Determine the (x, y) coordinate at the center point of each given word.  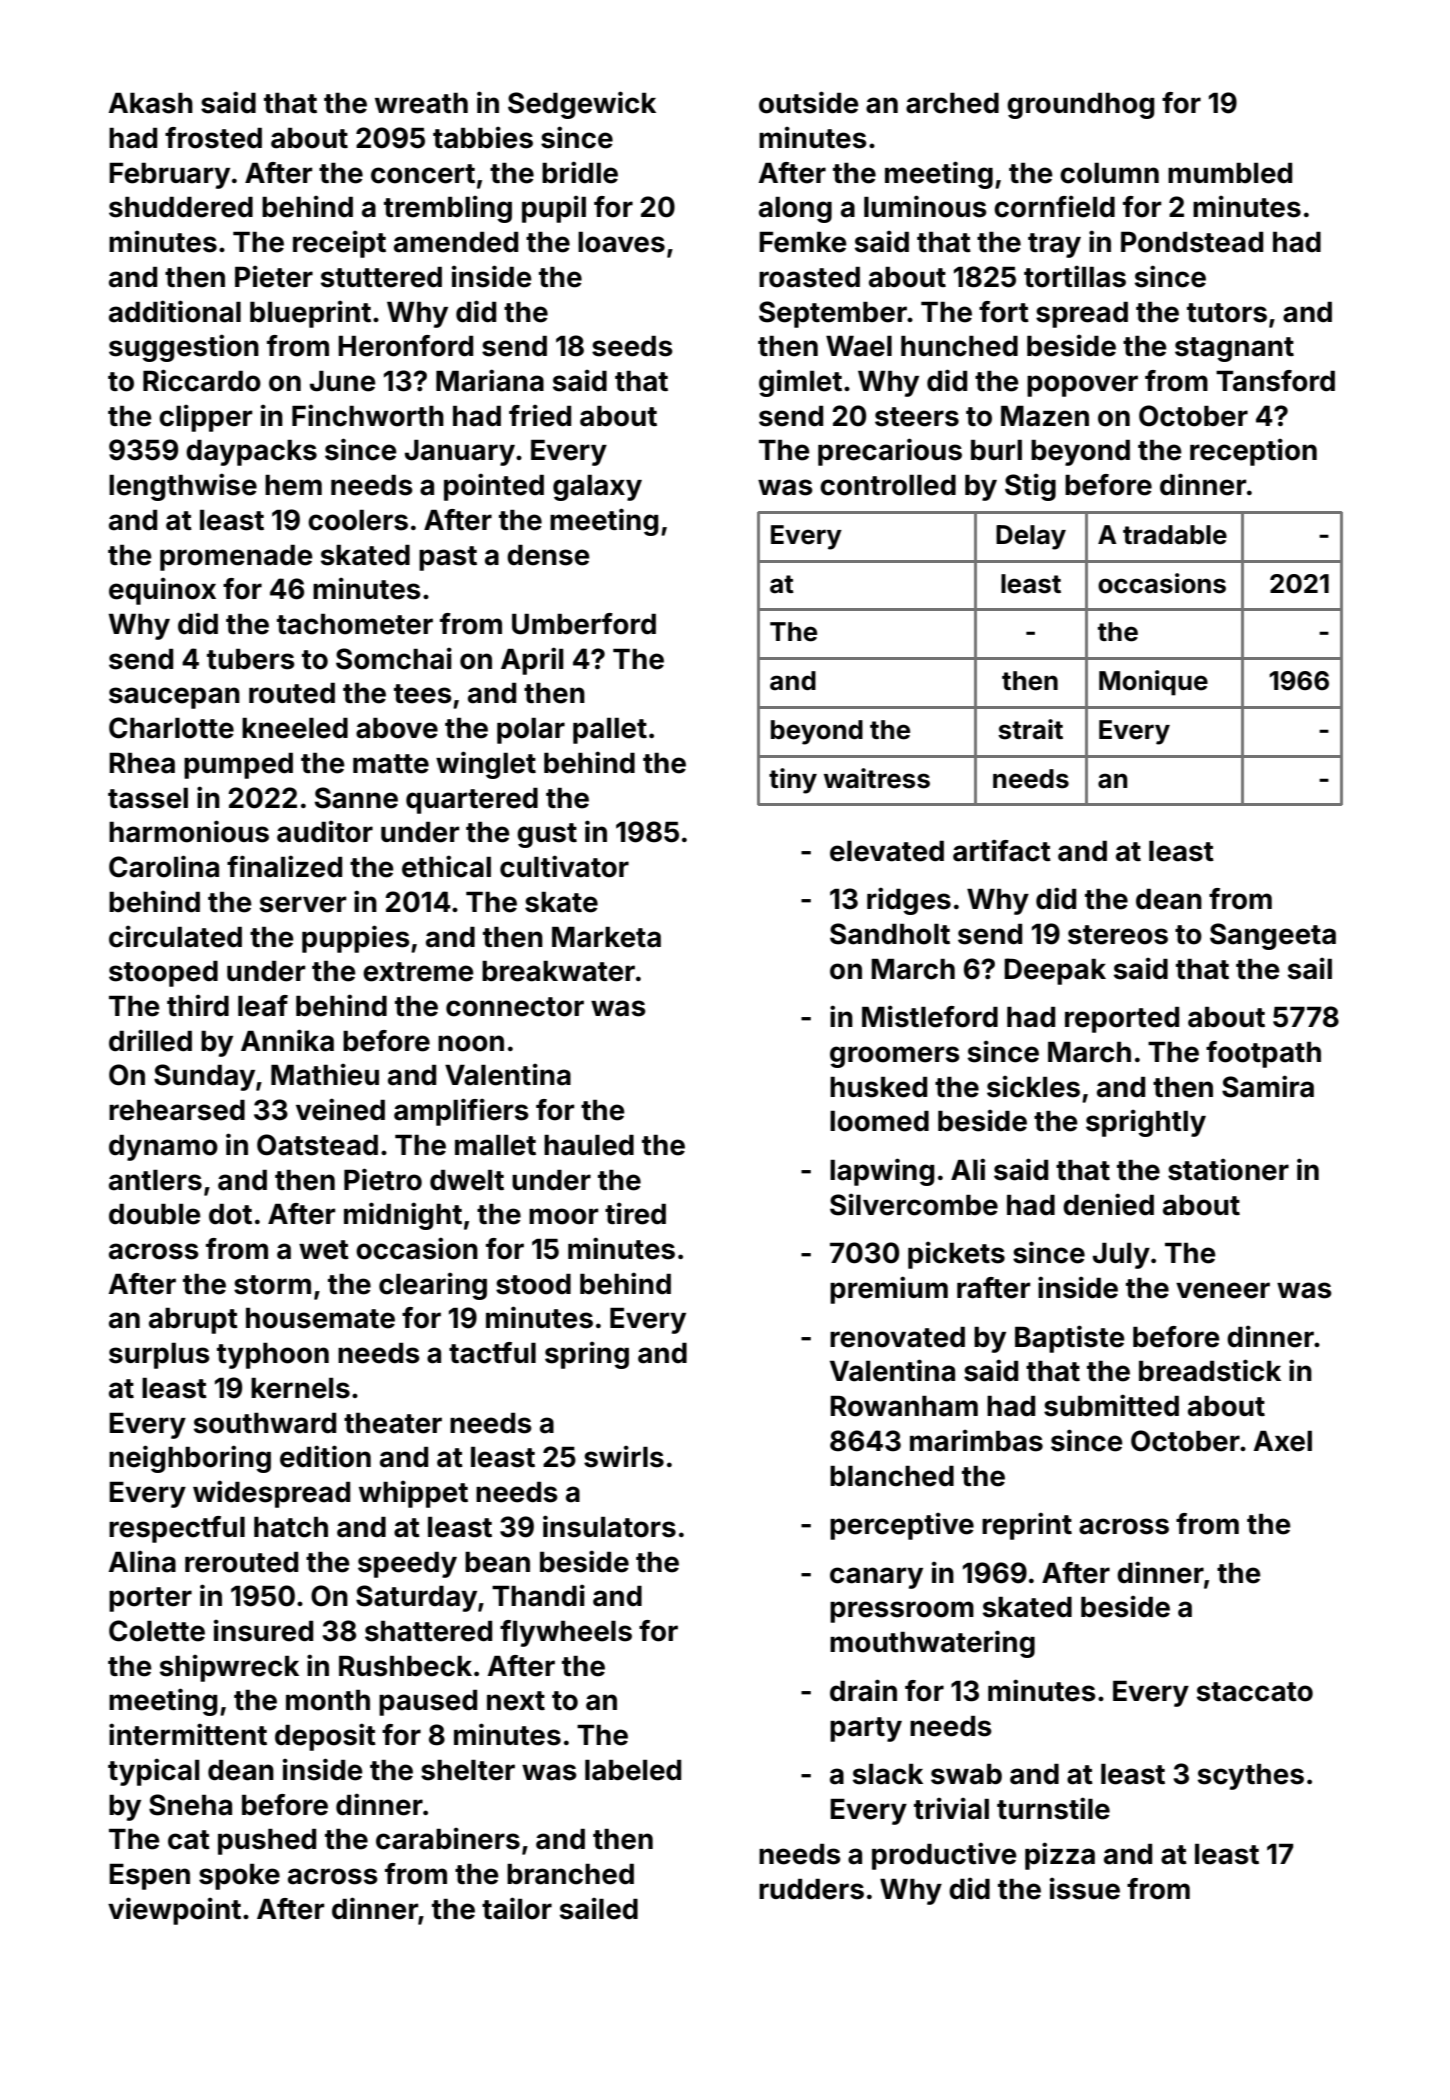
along (795, 210)
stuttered (381, 277)
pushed (267, 1842)
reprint (1027, 1526)
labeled (633, 1770)
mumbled (1230, 173)
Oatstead (317, 1145)
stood (533, 1284)
